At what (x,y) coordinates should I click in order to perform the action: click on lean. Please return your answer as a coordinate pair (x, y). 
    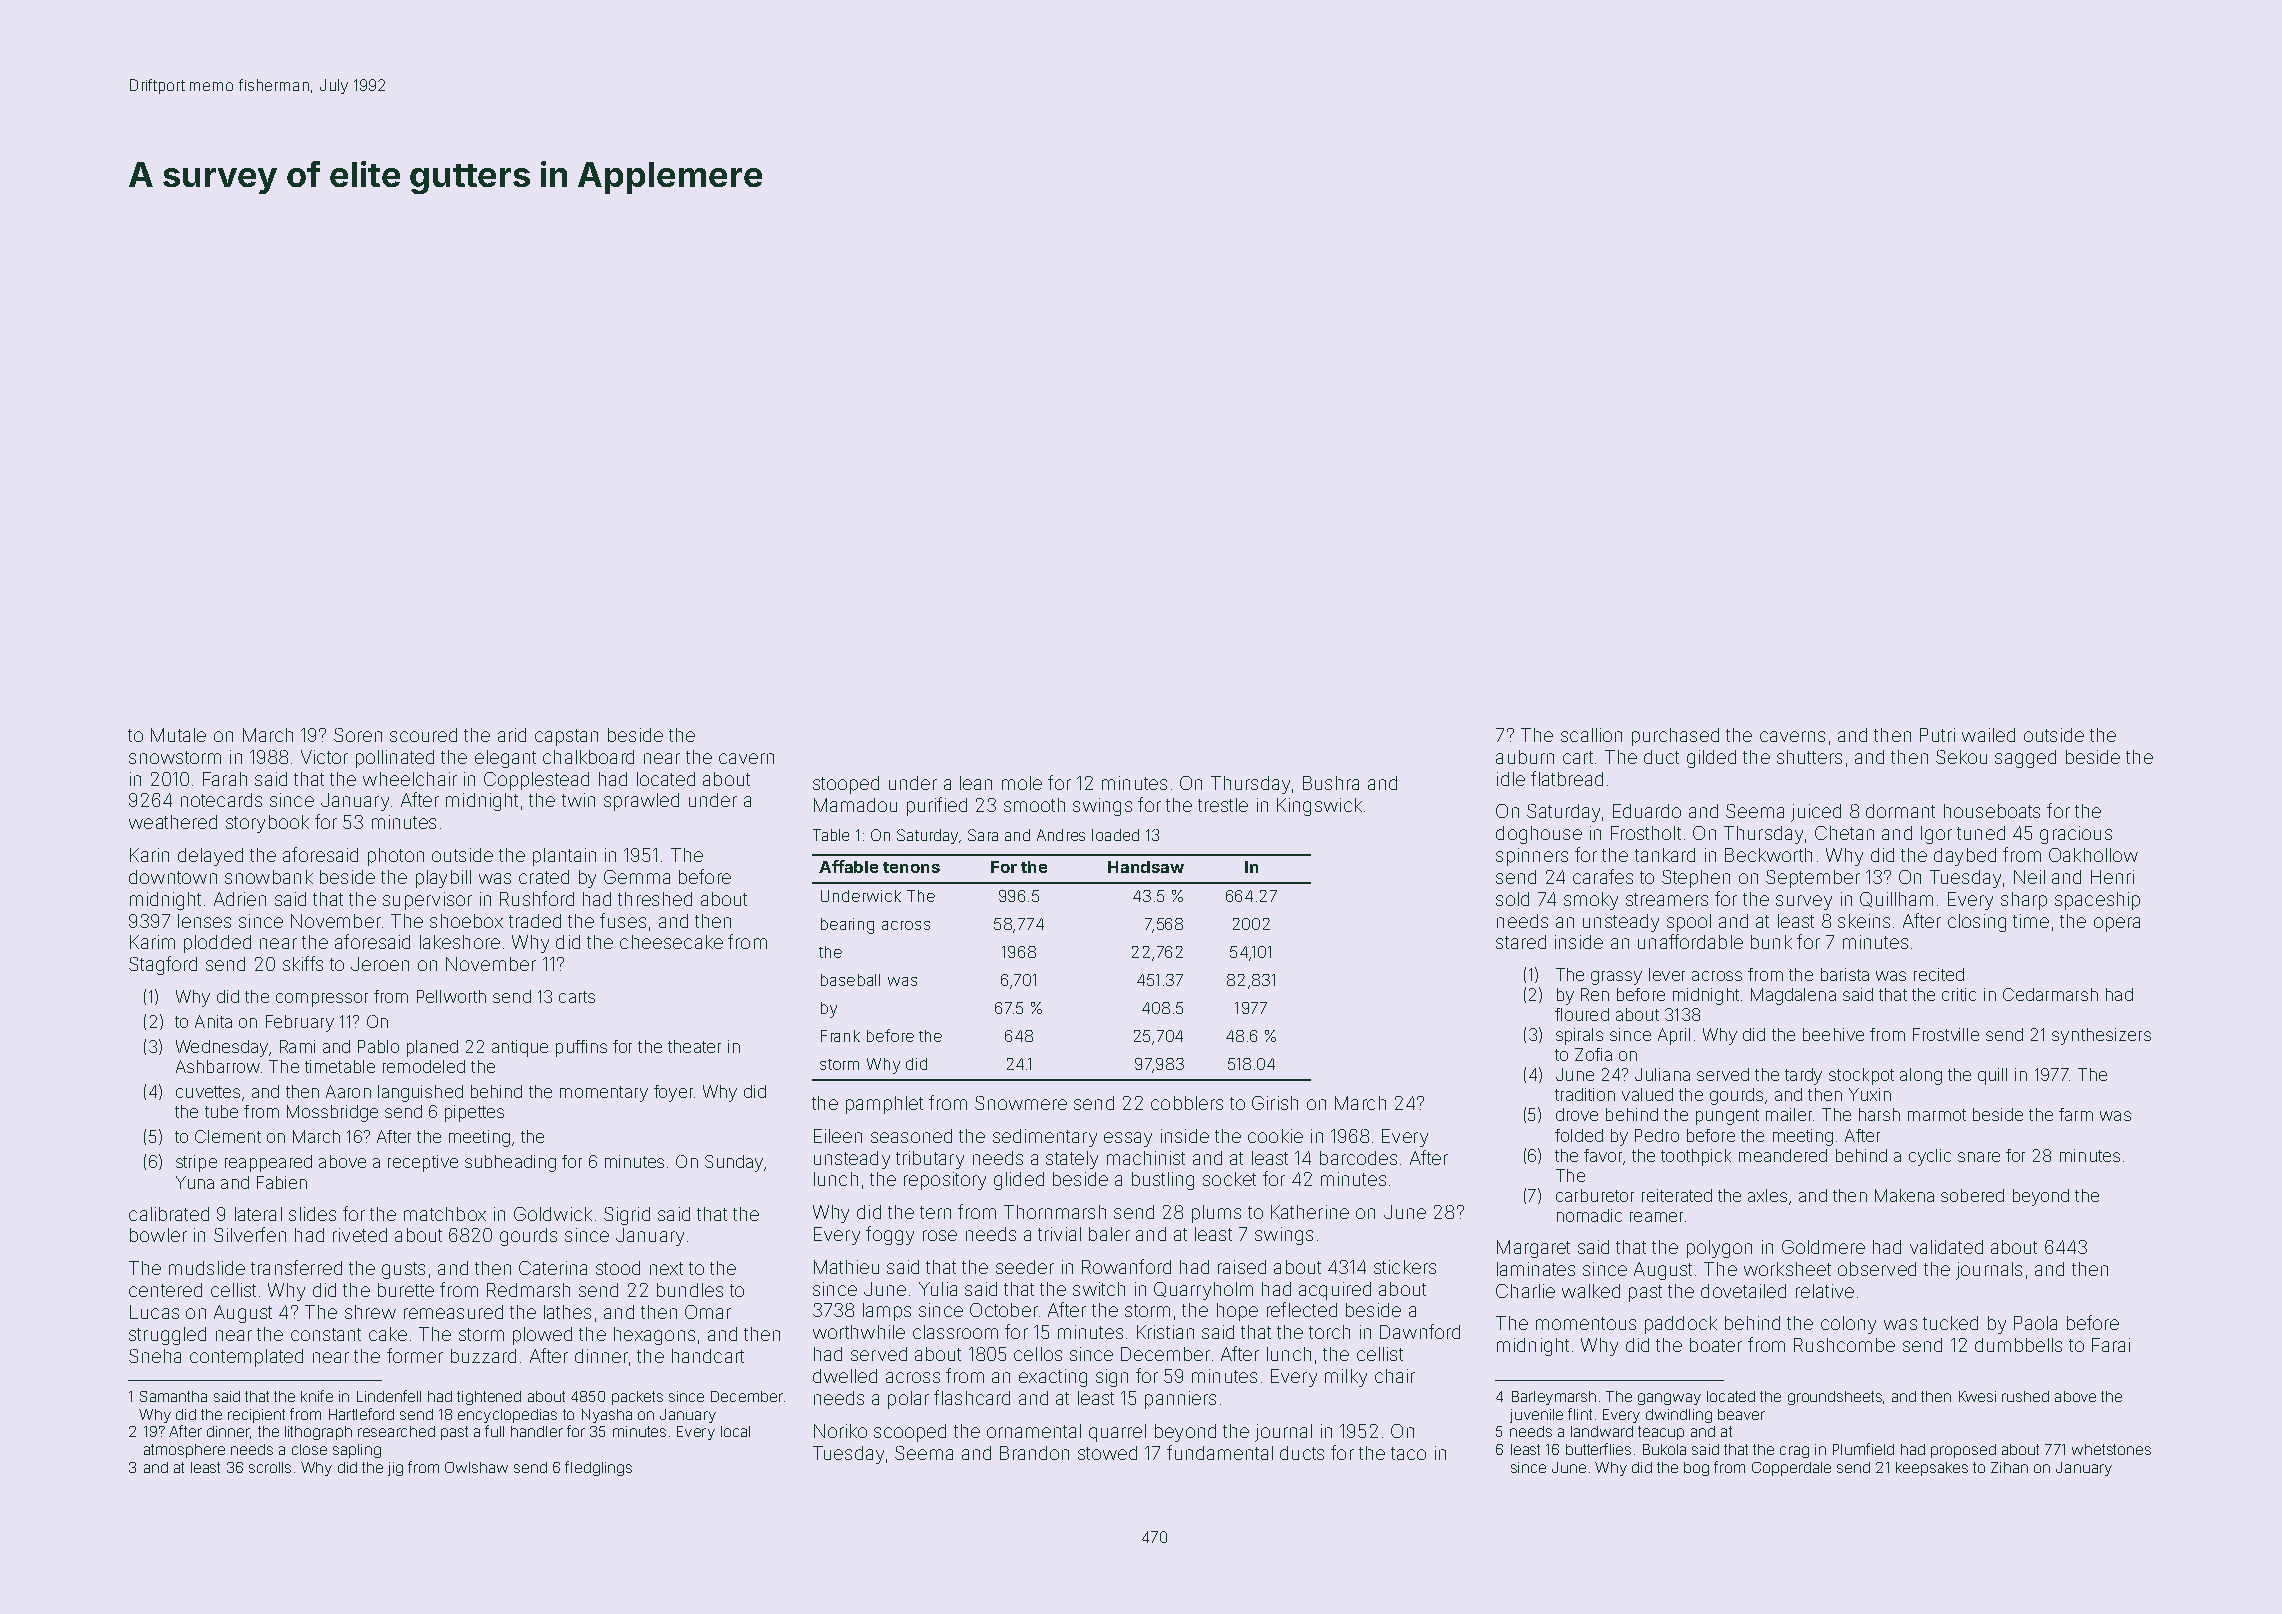
    Looking at the image, I should click on (976, 783).
